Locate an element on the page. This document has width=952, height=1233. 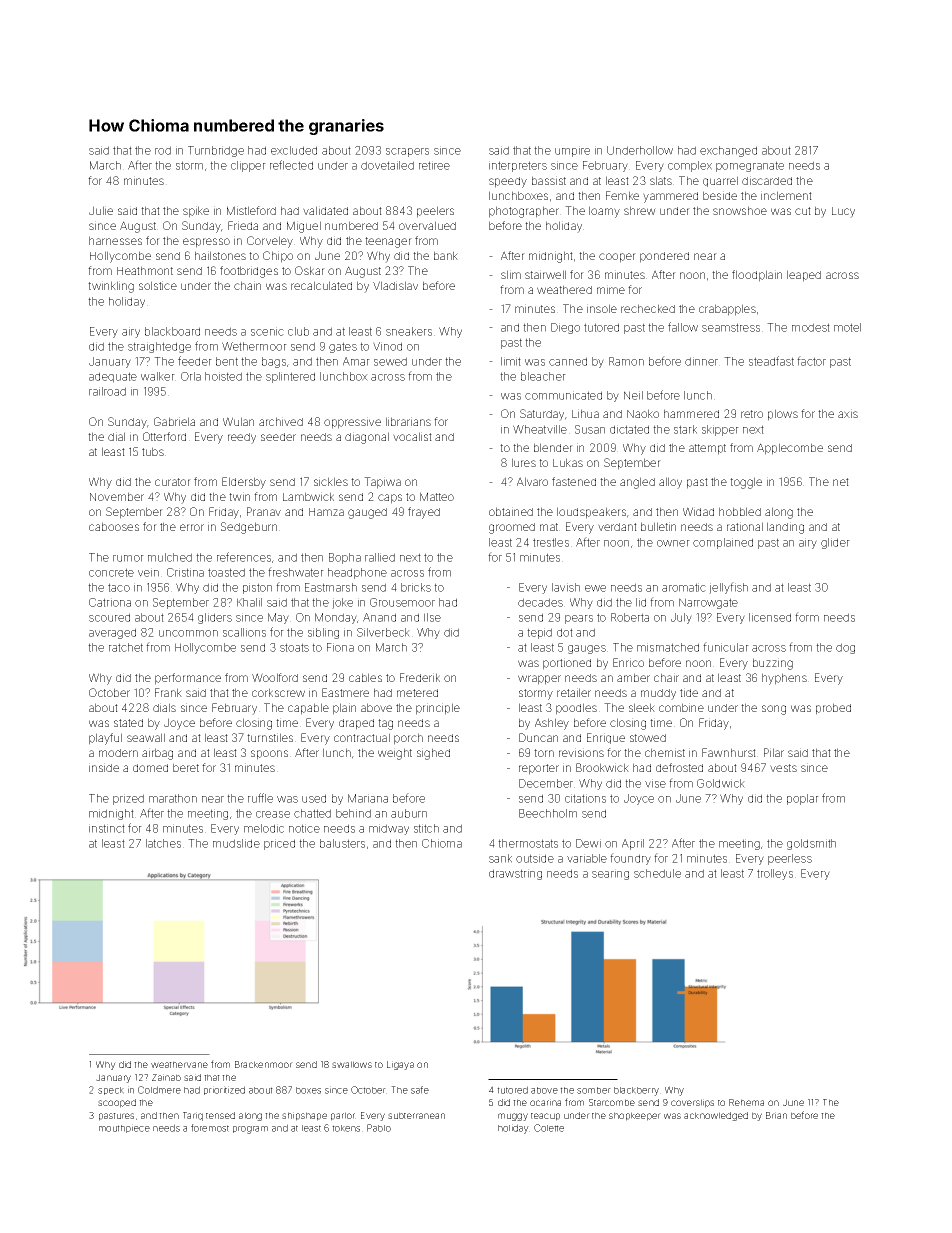
balusters is located at coordinates (342, 843).
